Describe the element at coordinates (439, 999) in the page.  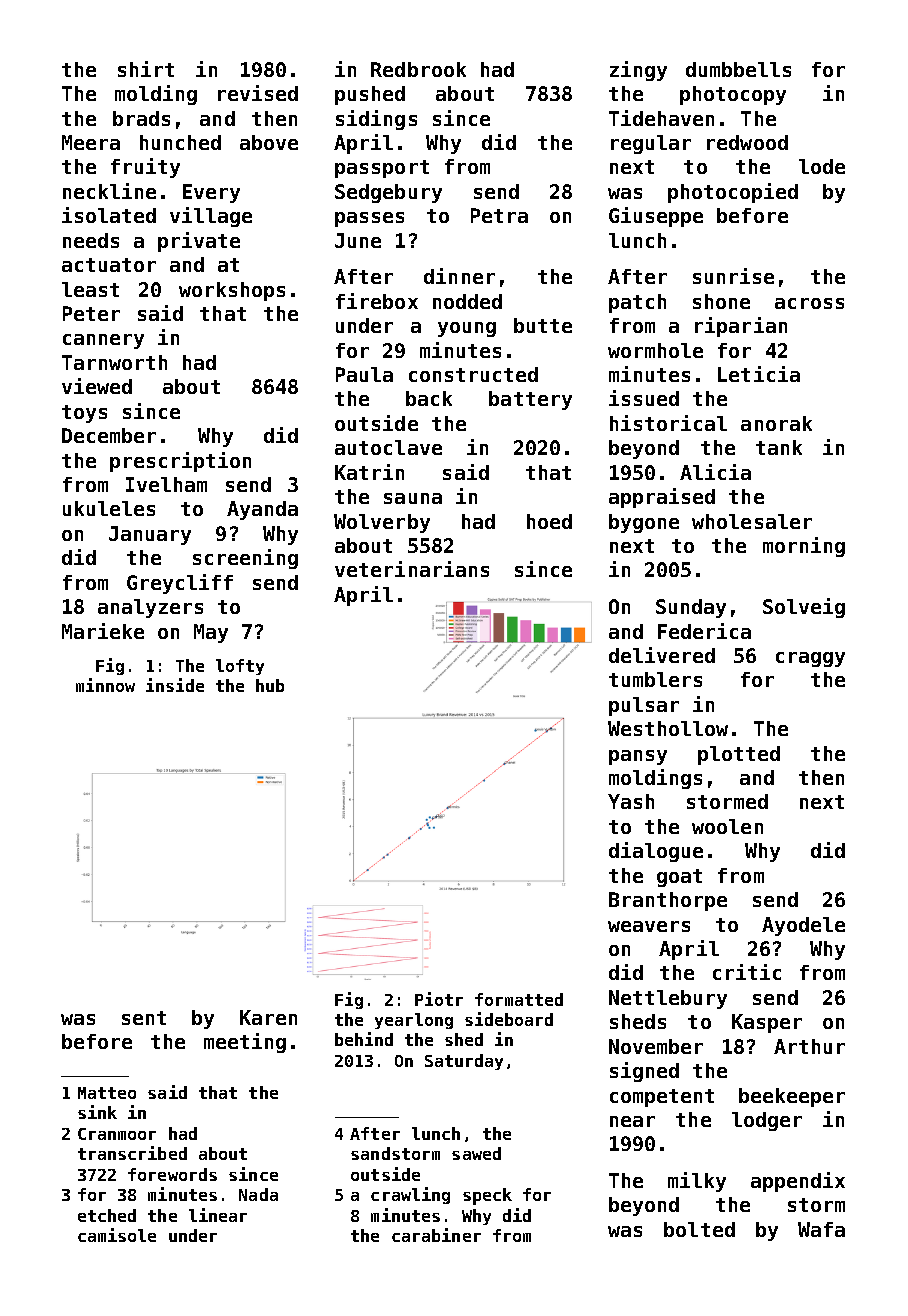
I see `Piotr` at that location.
